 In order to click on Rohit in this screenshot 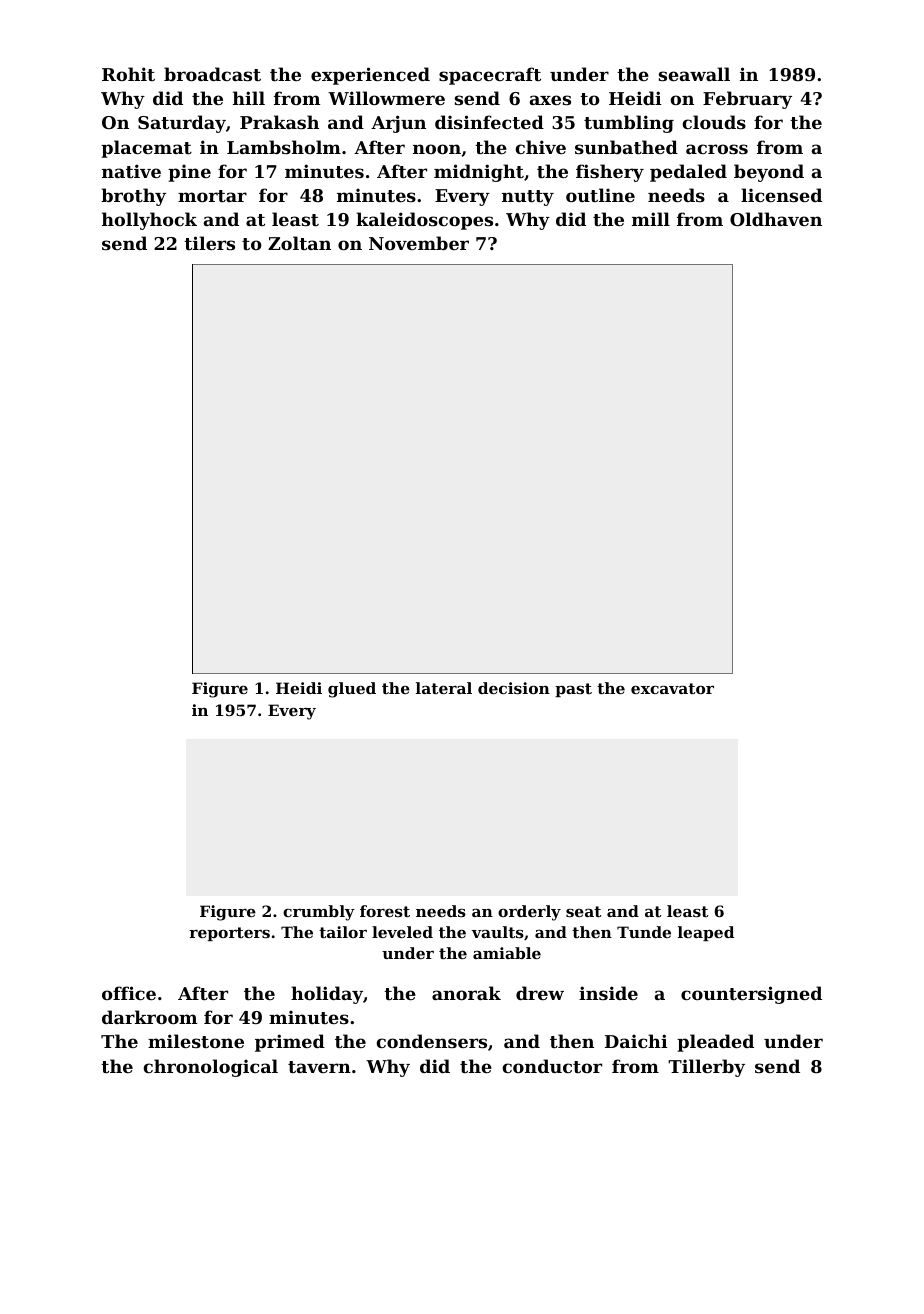, I will do `click(128, 74)`.
